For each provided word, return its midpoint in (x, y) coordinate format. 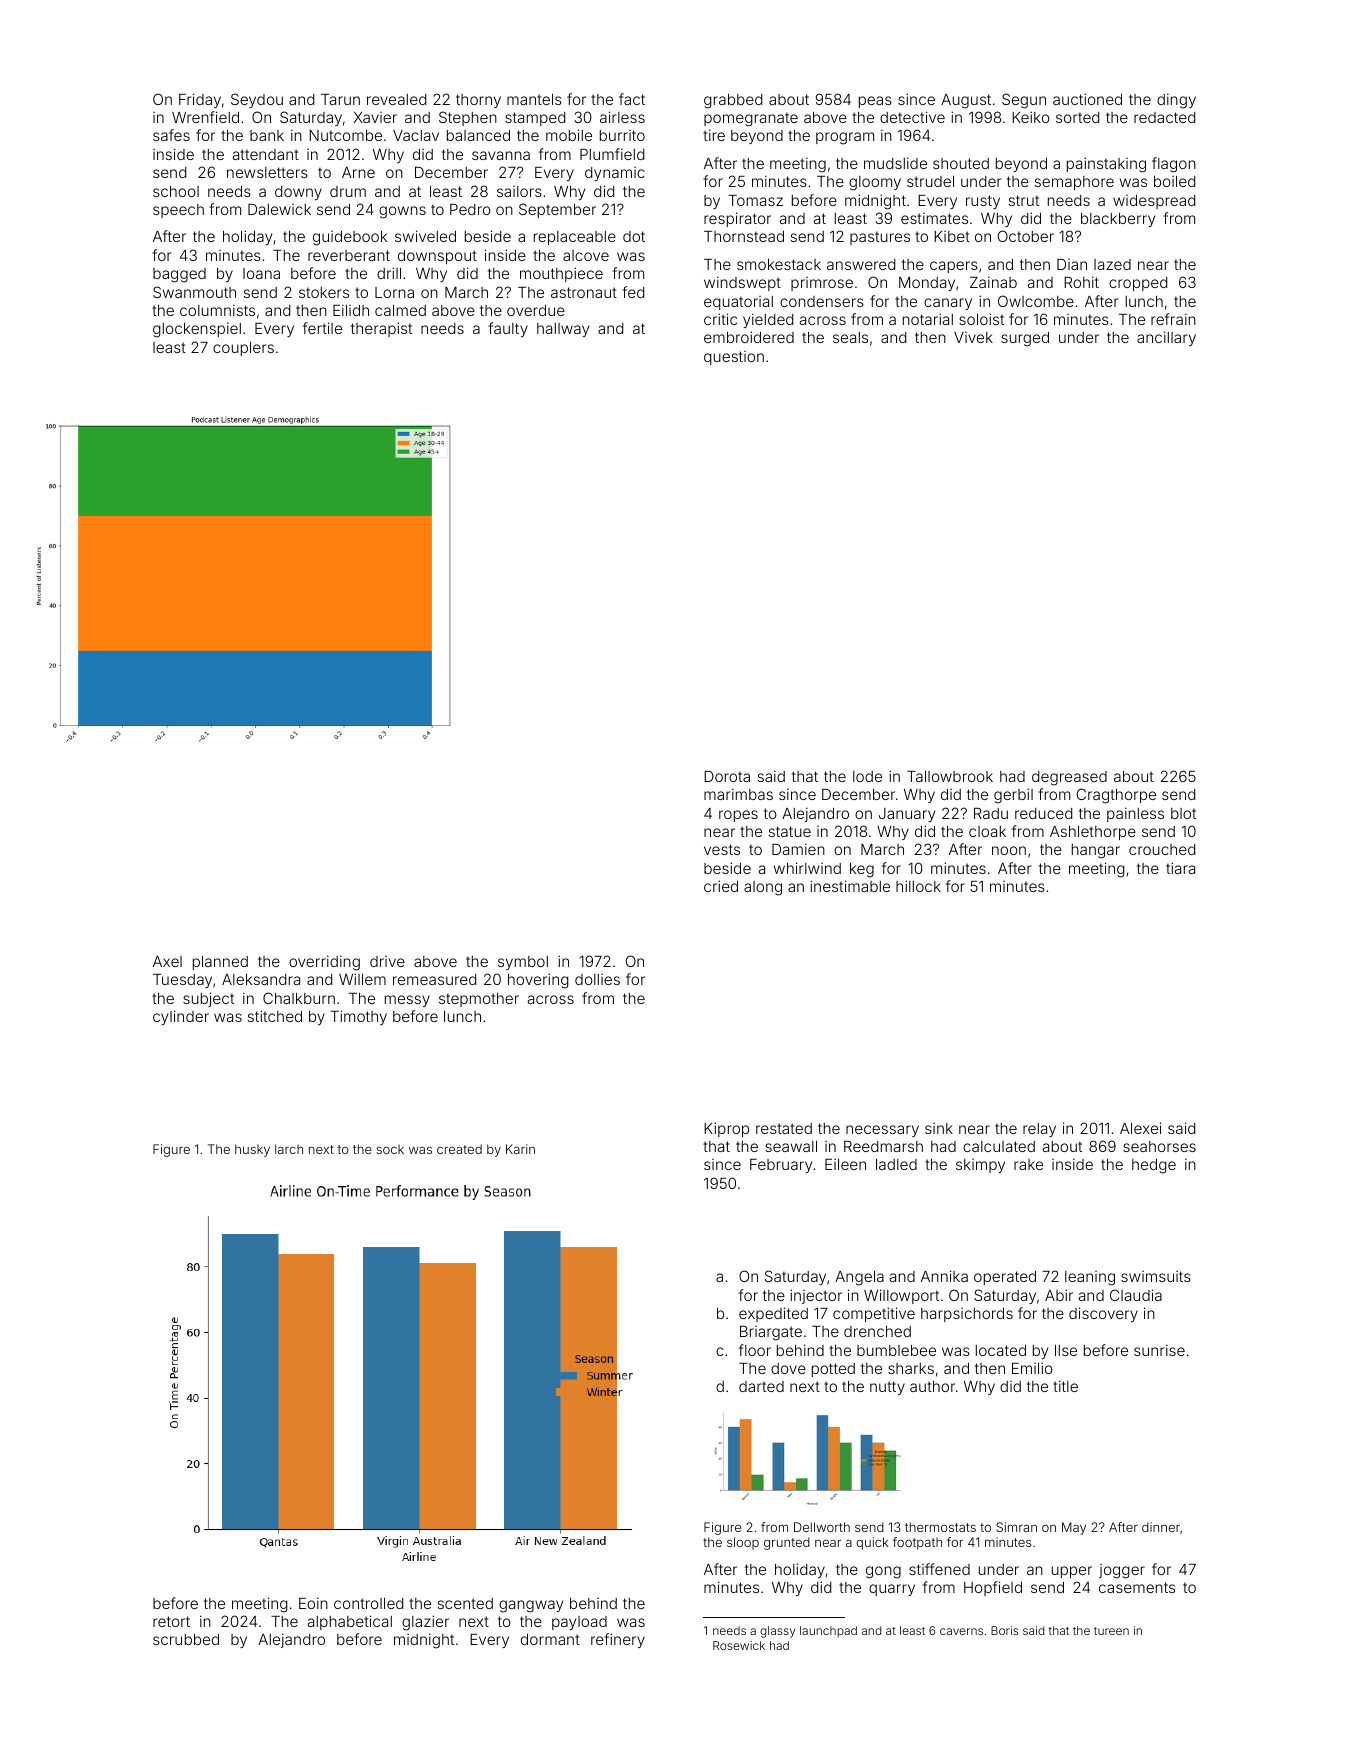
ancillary (1166, 338)
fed (633, 292)
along (763, 888)
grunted (787, 1543)
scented (465, 1603)
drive (387, 961)
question (734, 358)
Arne (358, 172)
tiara (1180, 868)
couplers (243, 349)
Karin (520, 1149)
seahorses (1159, 1146)
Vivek (973, 337)
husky (252, 1150)
